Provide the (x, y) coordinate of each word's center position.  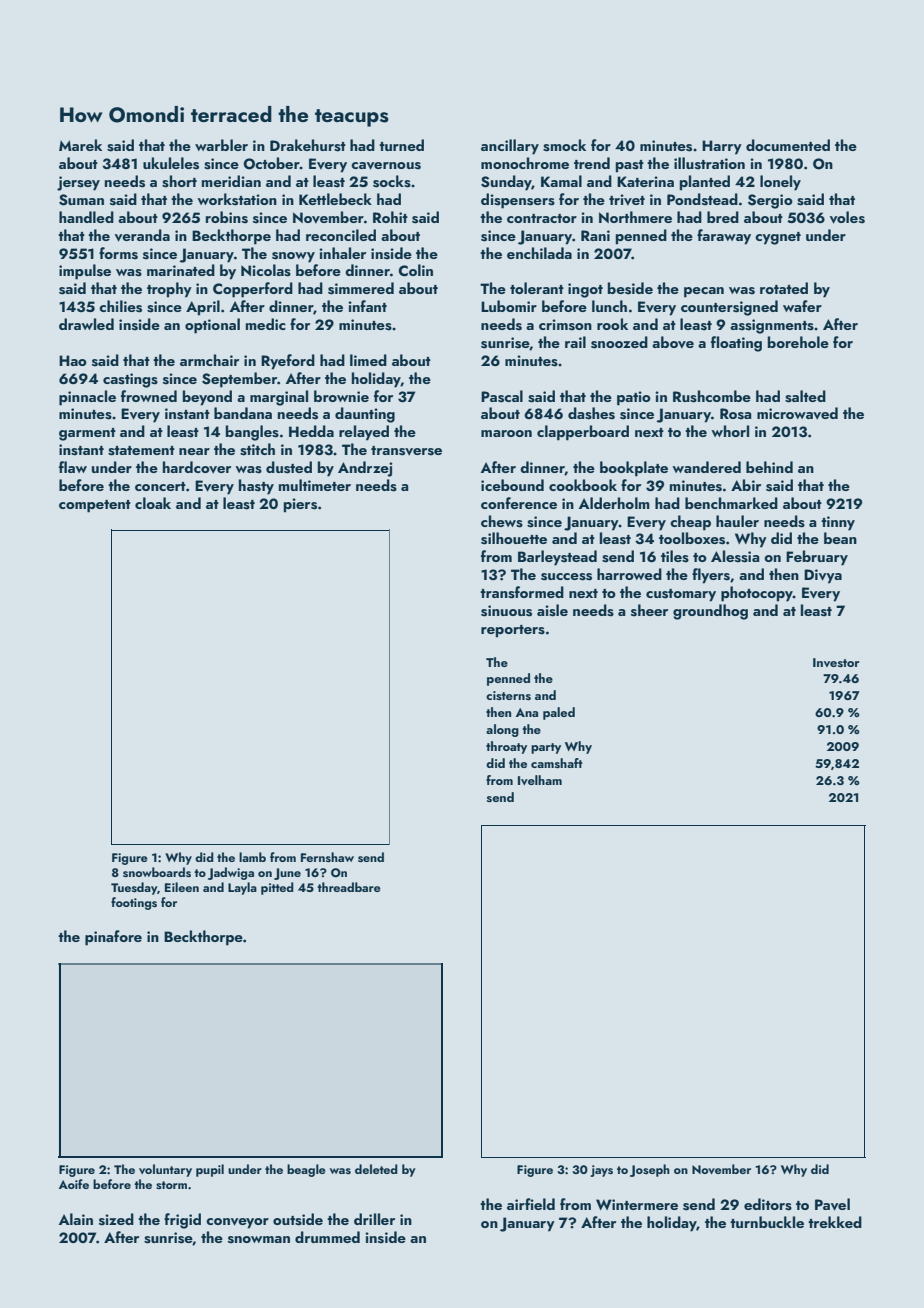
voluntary (165, 1170)
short (179, 181)
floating (736, 344)
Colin (416, 270)
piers (300, 505)
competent (95, 506)
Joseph (650, 1170)
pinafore (113, 938)
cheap (690, 523)
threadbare (349, 887)
